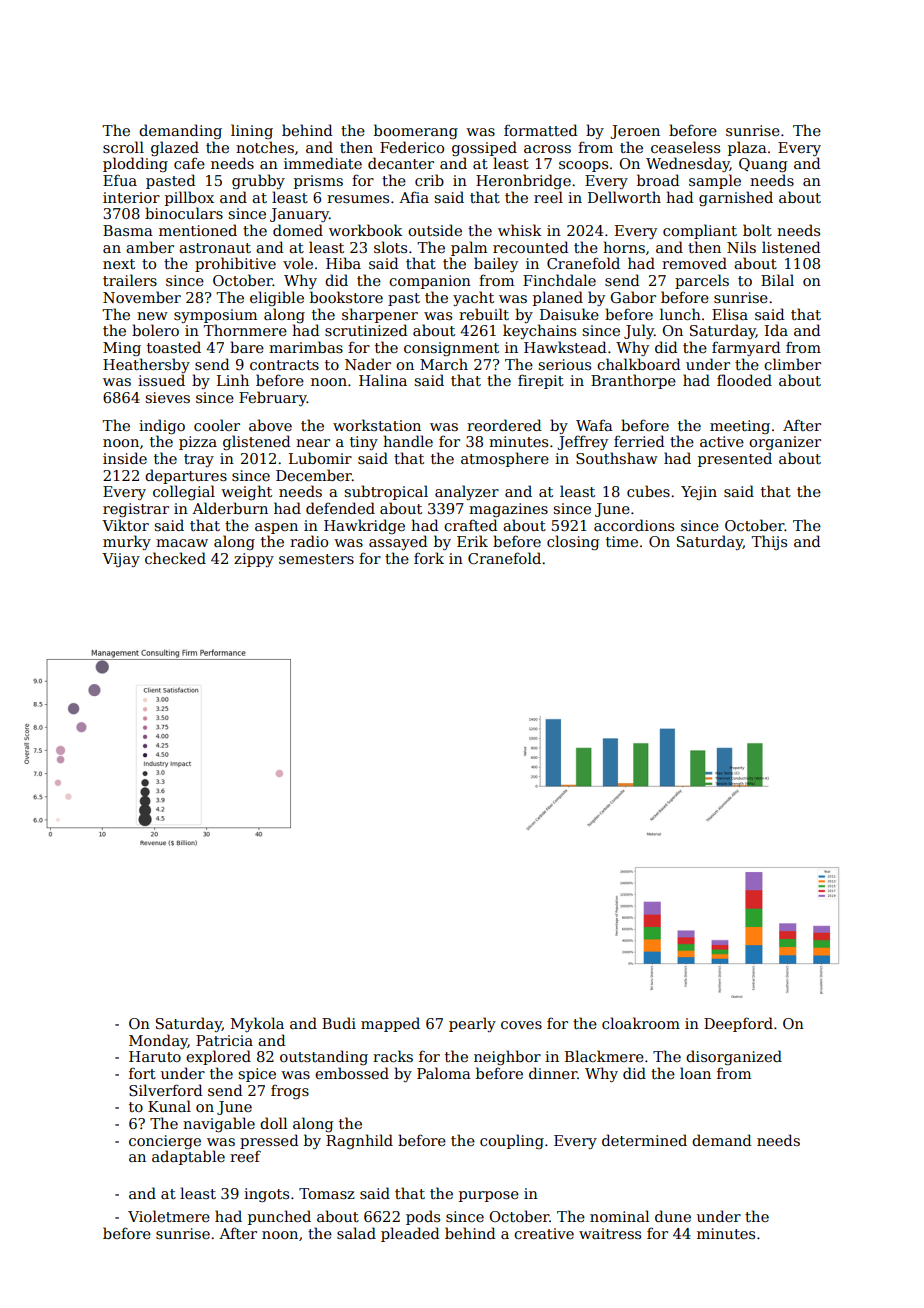 This page has width=924, height=1308. What do you see at coordinates (738, 1024) in the page?
I see `Deepford` at bounding box center [738, 1024].
